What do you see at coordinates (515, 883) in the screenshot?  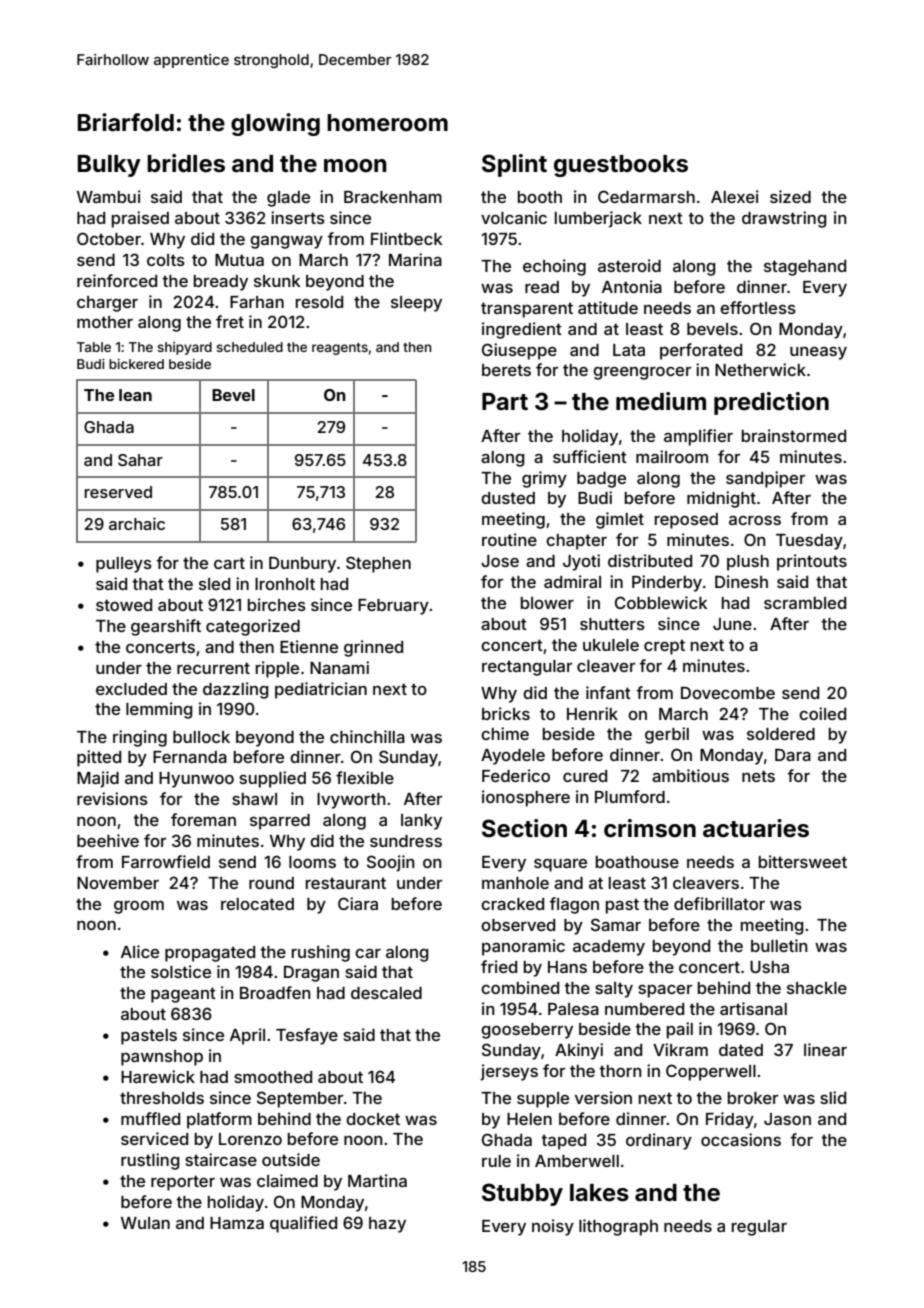 I see `manhole` at bounding box center [515, 883].
